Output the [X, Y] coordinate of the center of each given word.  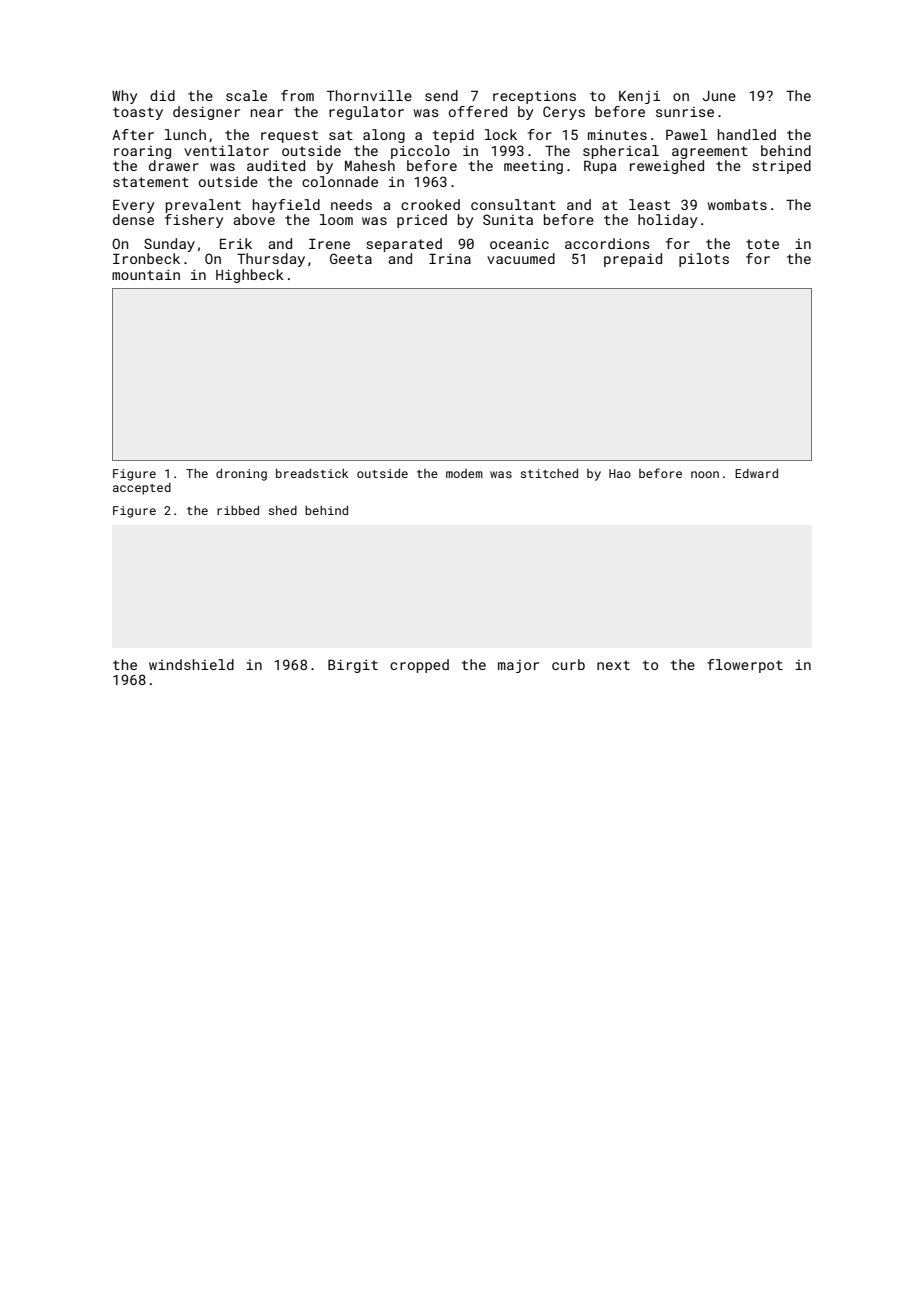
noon [705, 474]
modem [464, 473]
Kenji [639, 97]
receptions [534, 97]
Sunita [508, 219]
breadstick [312, 473]
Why [124, 97]
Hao [620, 473]
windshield [191, 664]
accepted [142, 489]
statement [151, 182]
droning [241, 474]
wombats [737, 204]
